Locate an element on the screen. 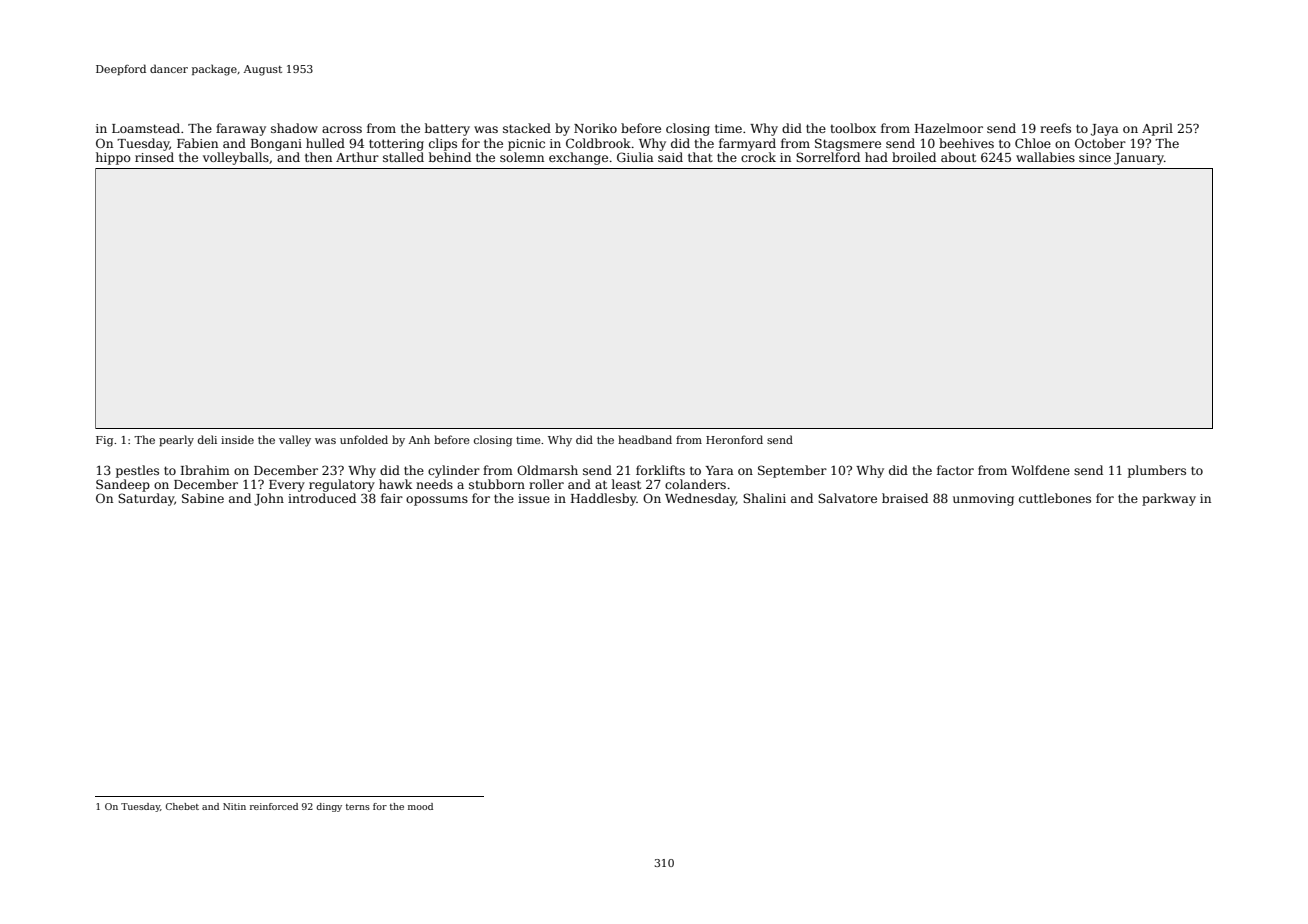 The height and width of the screenshot is (924, 1308). Heronford is located at coordinates (734, 439).
